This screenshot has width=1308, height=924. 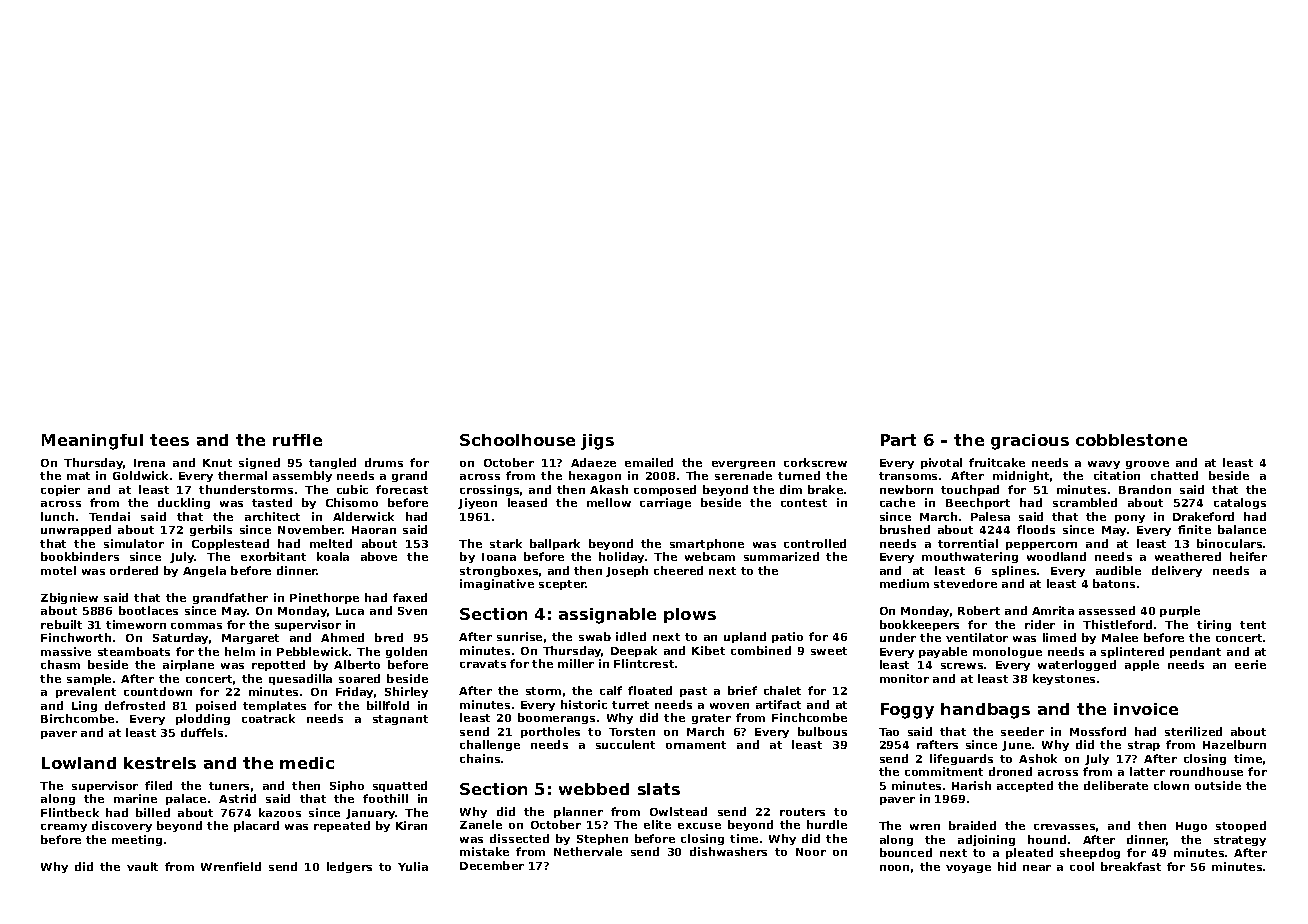 What do you see at coordinates (1056, 556) in the screenshot?
I see `woodland` at bounding box center [1056, 556].
